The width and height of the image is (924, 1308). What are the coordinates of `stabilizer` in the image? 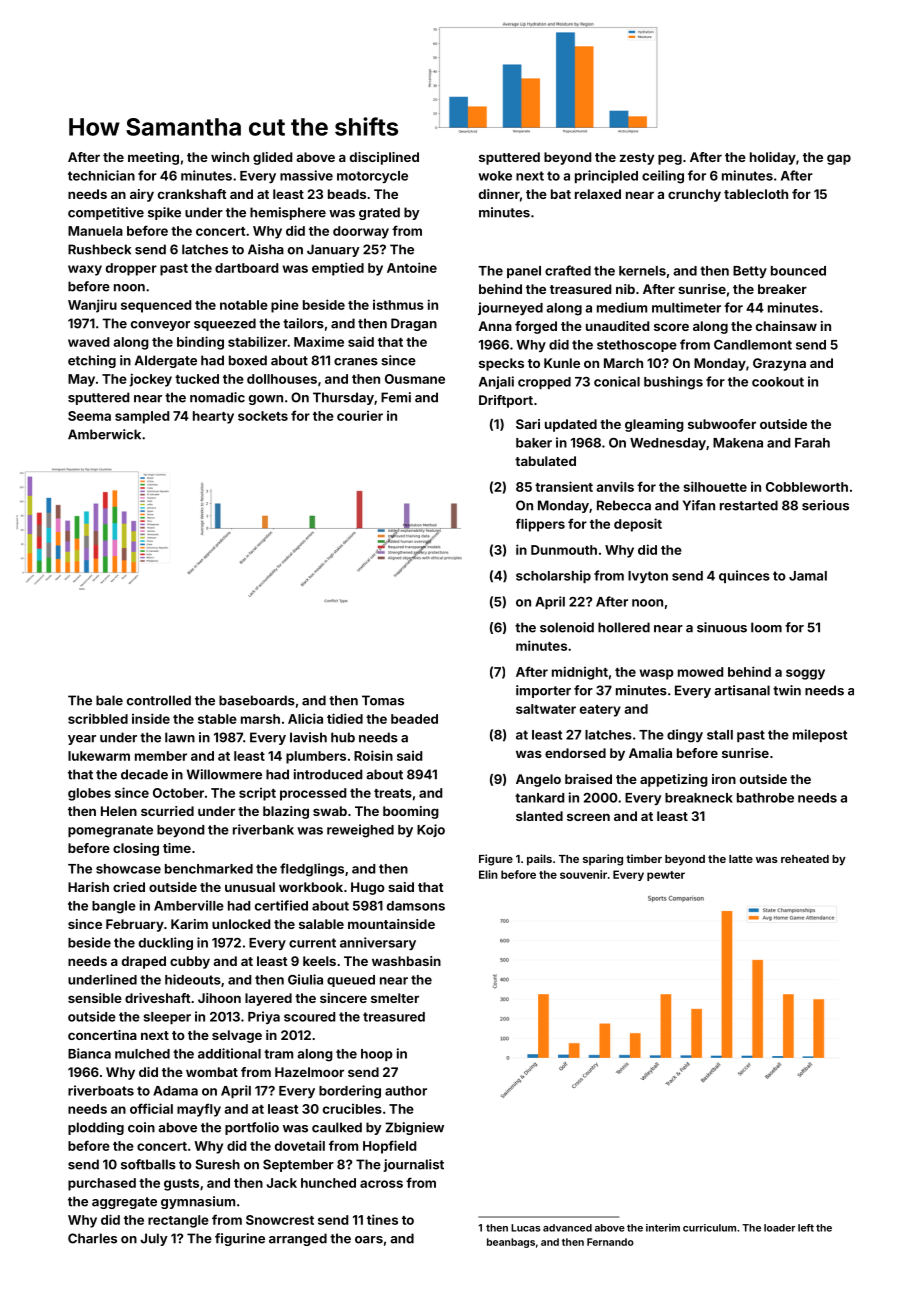 It's located at (257, 341).
